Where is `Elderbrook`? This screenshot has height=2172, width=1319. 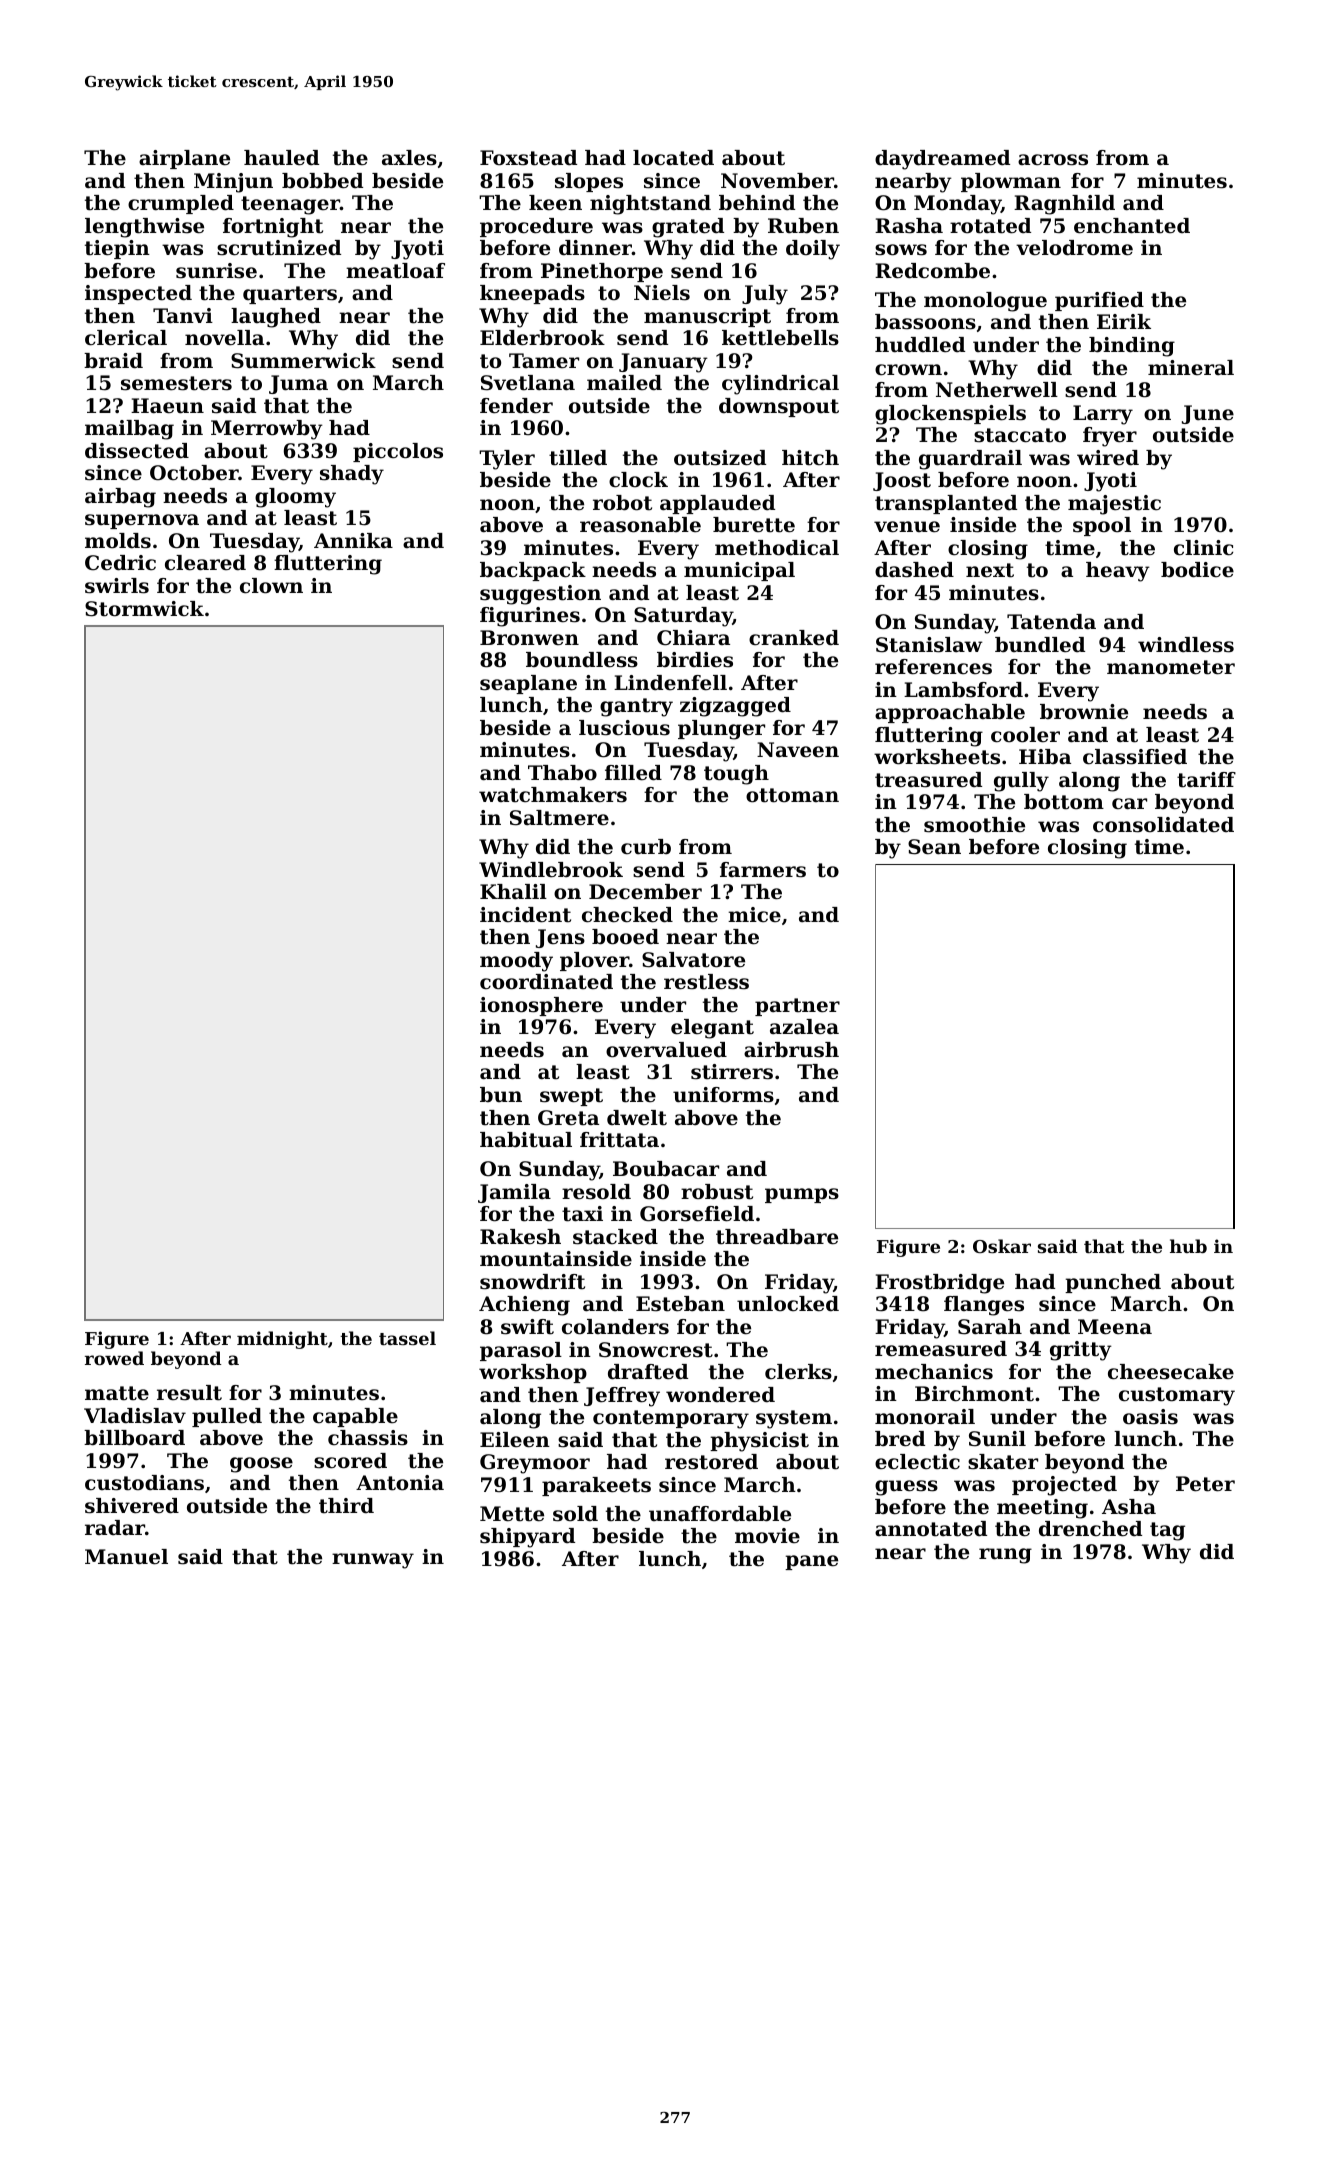 Elderbrook is located at coordinates (542, 338).
